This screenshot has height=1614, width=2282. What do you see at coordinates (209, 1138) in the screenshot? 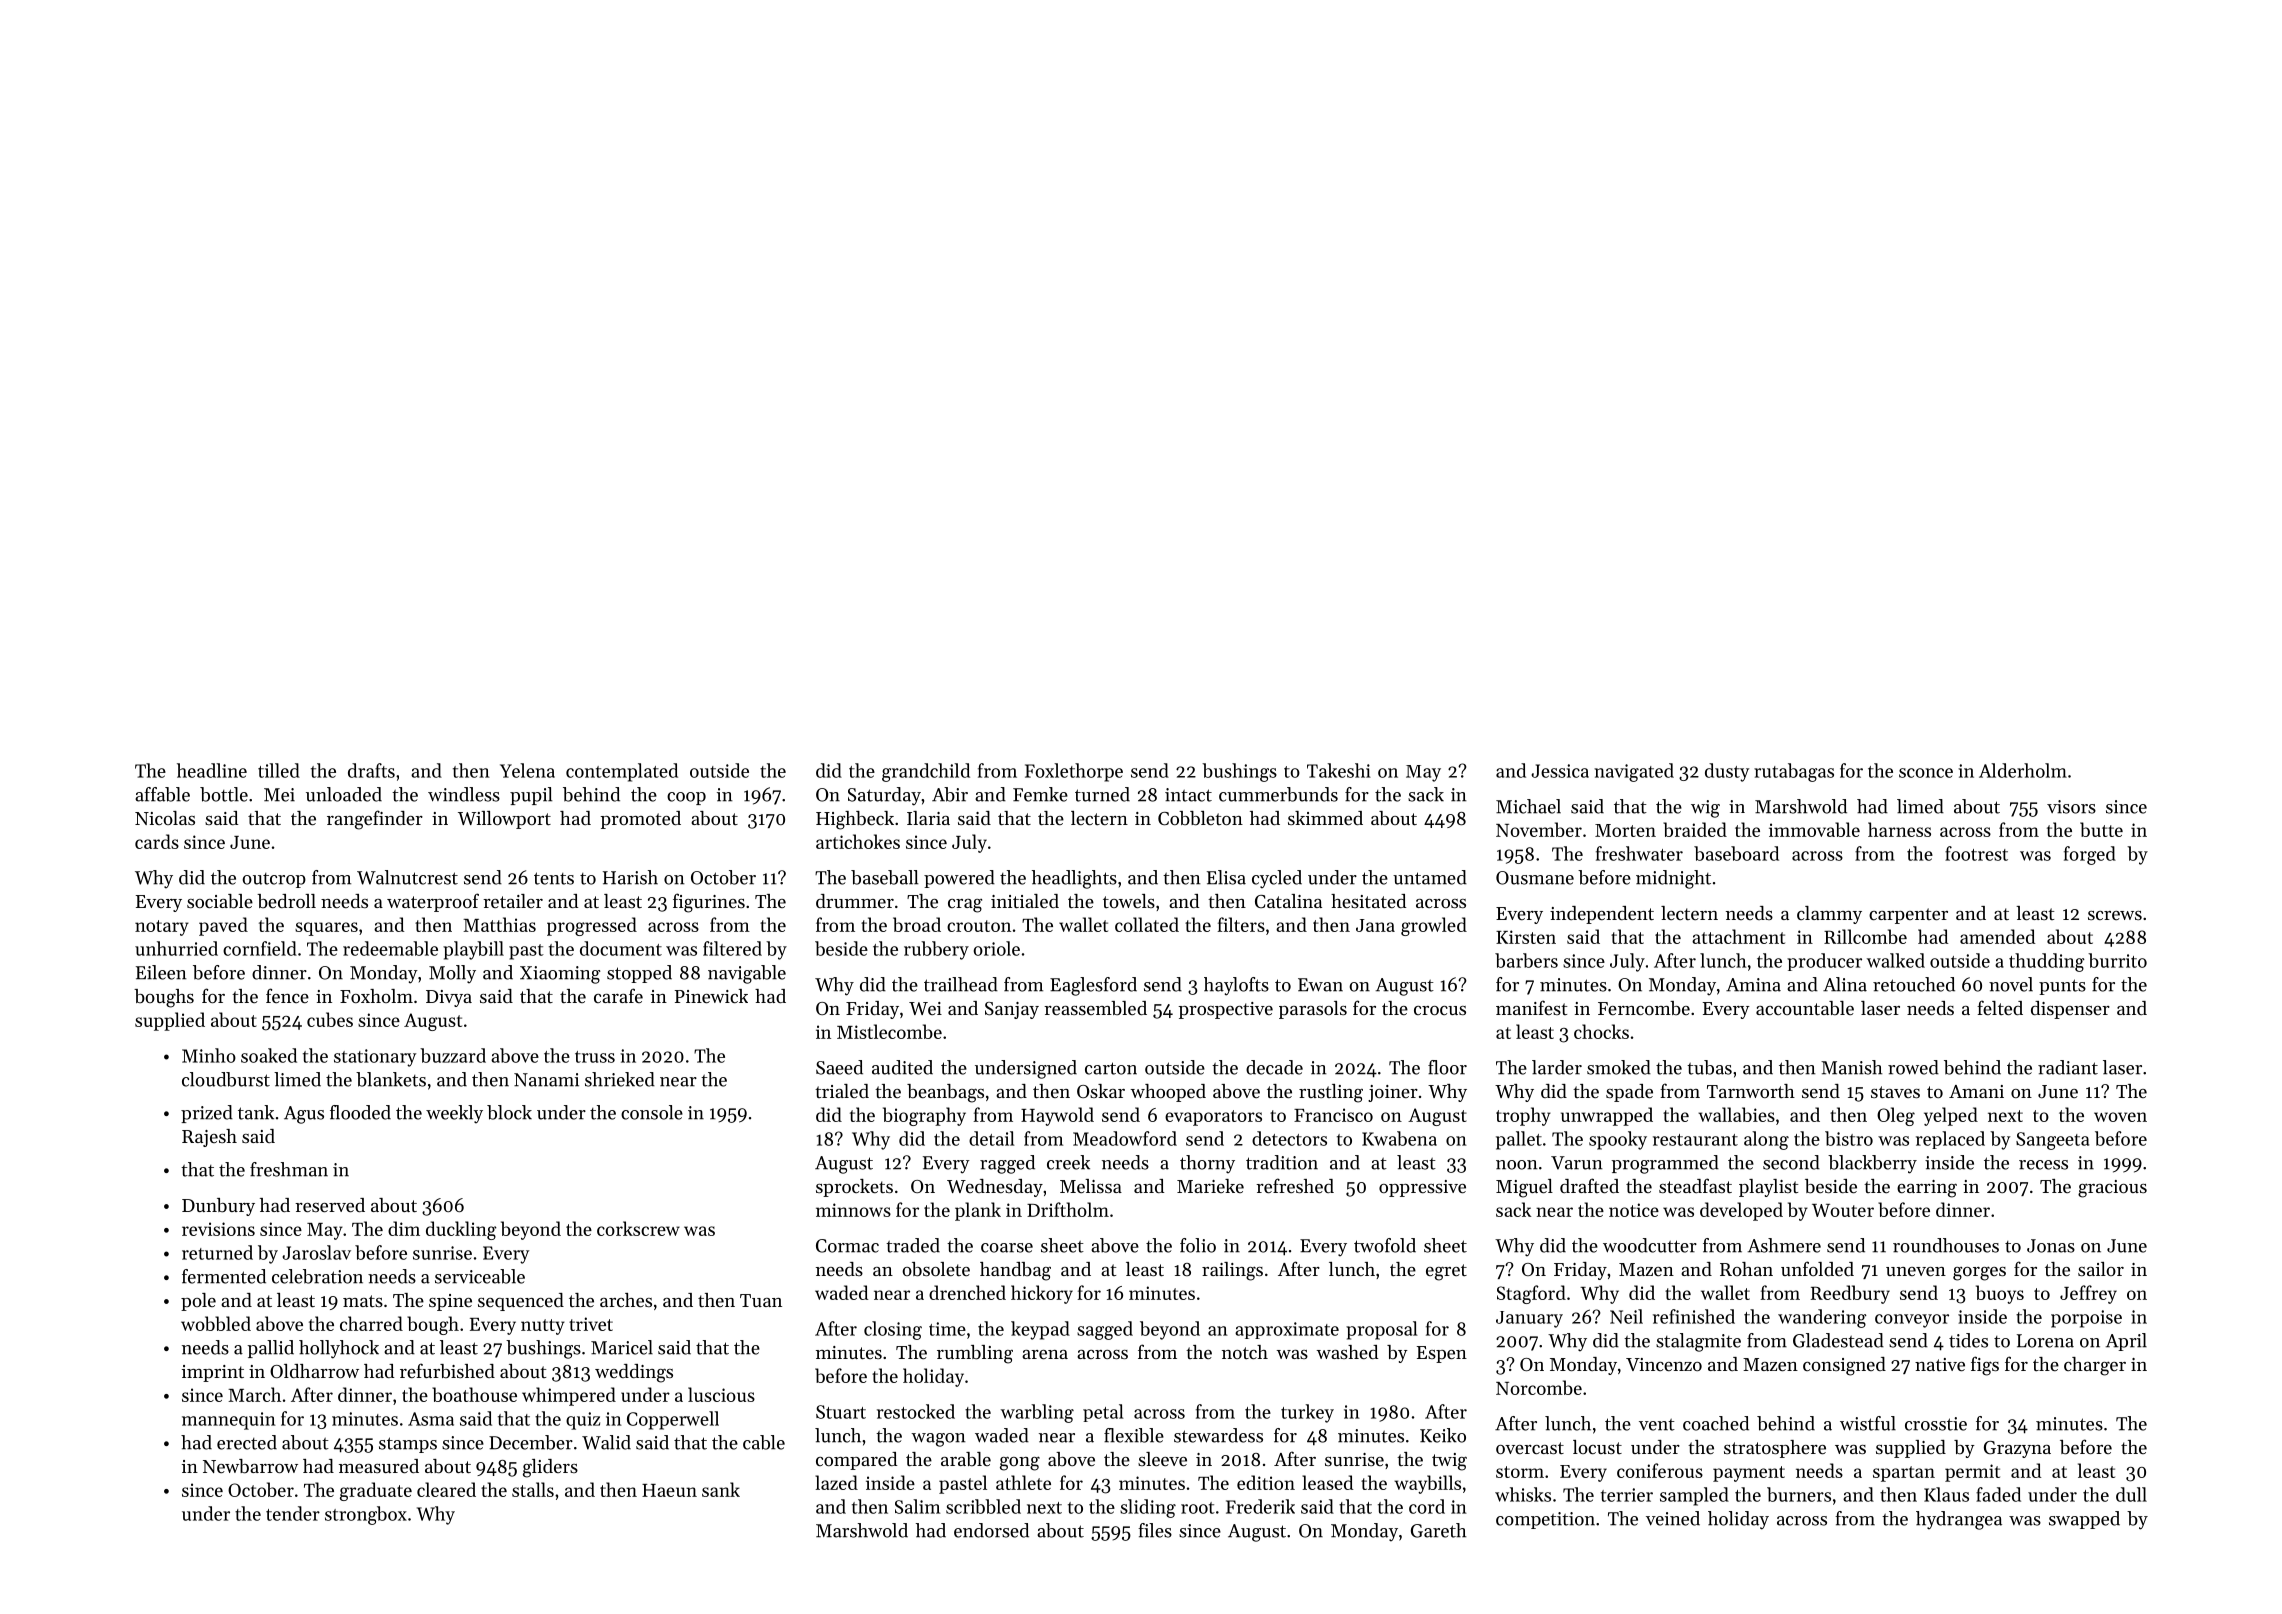
I see `Rajesh` at bounding box center [209, 1138].
